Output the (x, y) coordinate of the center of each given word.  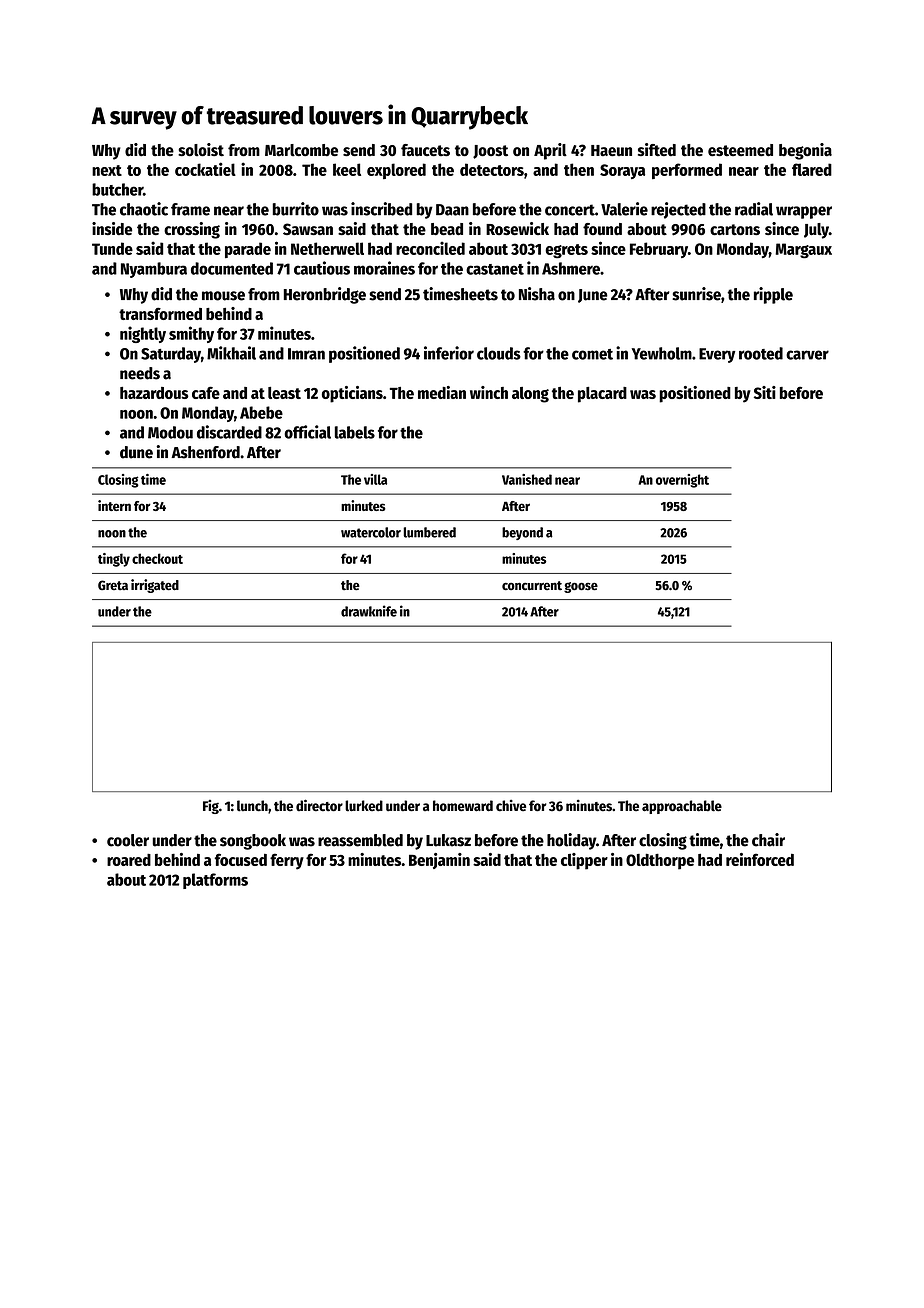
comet (592, 354)
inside (112, 228)
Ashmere (571, 268)
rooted (761, 353)
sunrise (696, 294)
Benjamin (439, 861)
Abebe (261, 412)
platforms (215, 881)
